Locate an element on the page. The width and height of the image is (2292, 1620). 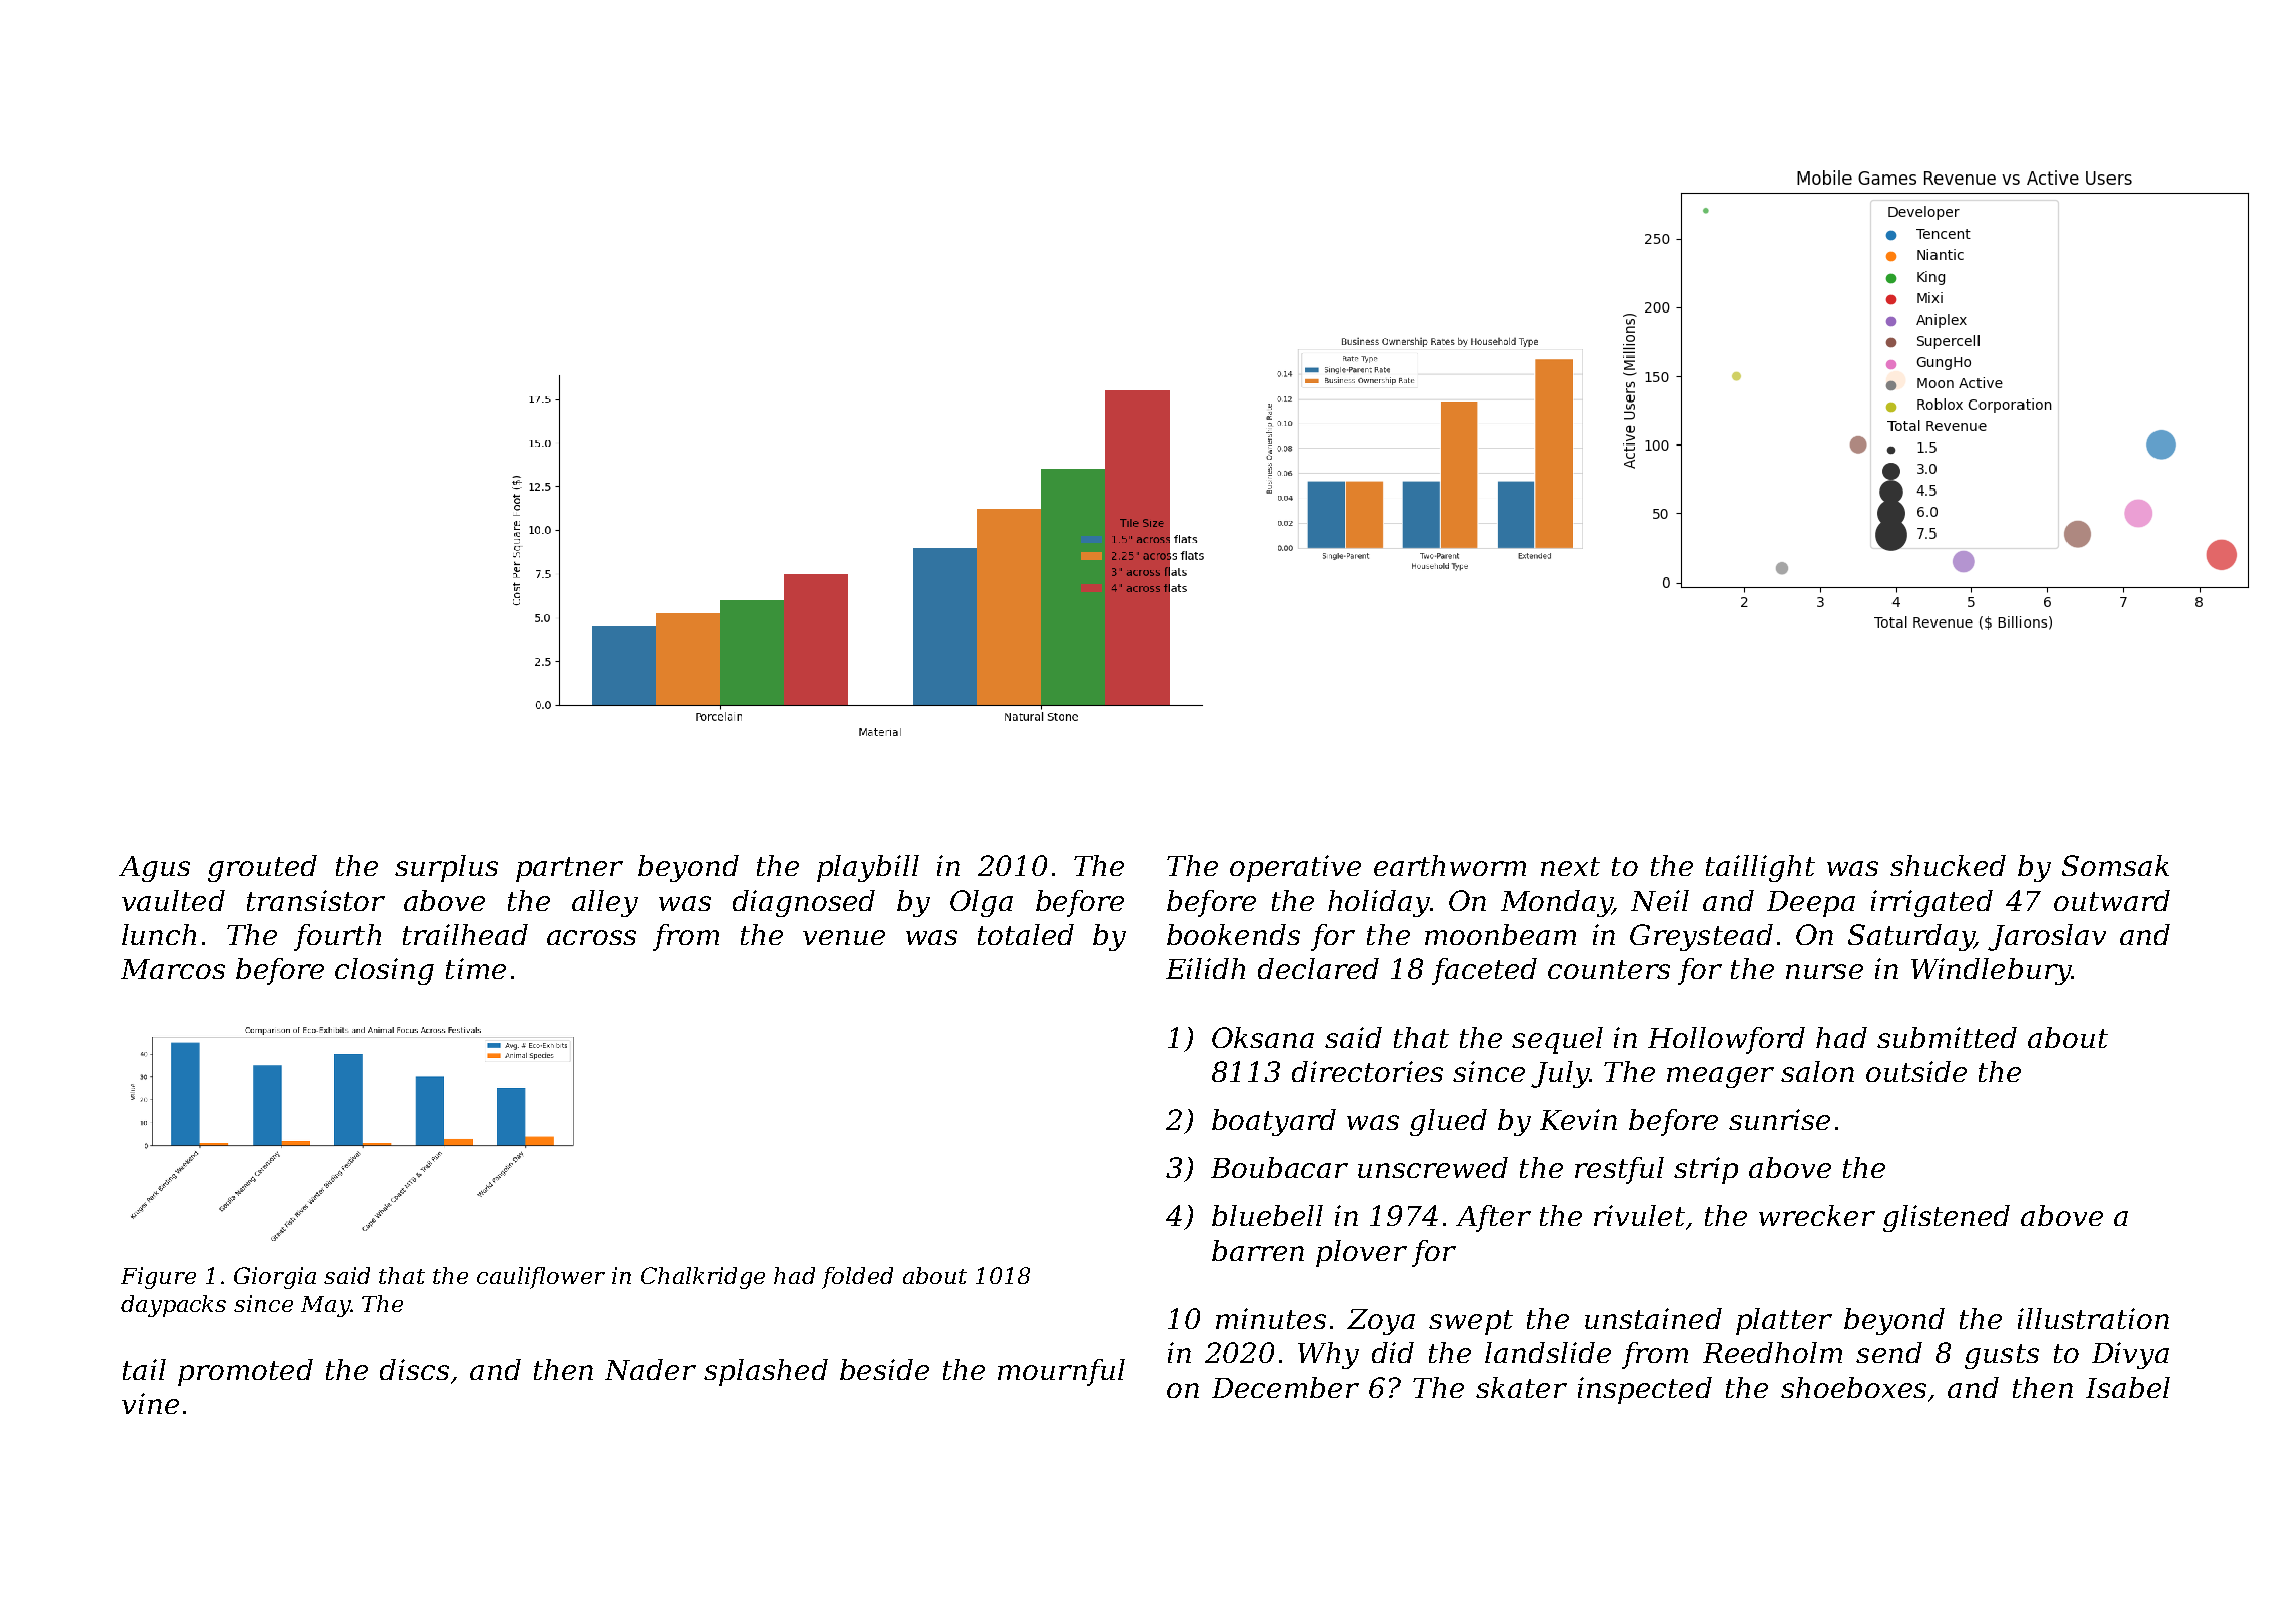
fourth is located at coordinates (337, 937).
